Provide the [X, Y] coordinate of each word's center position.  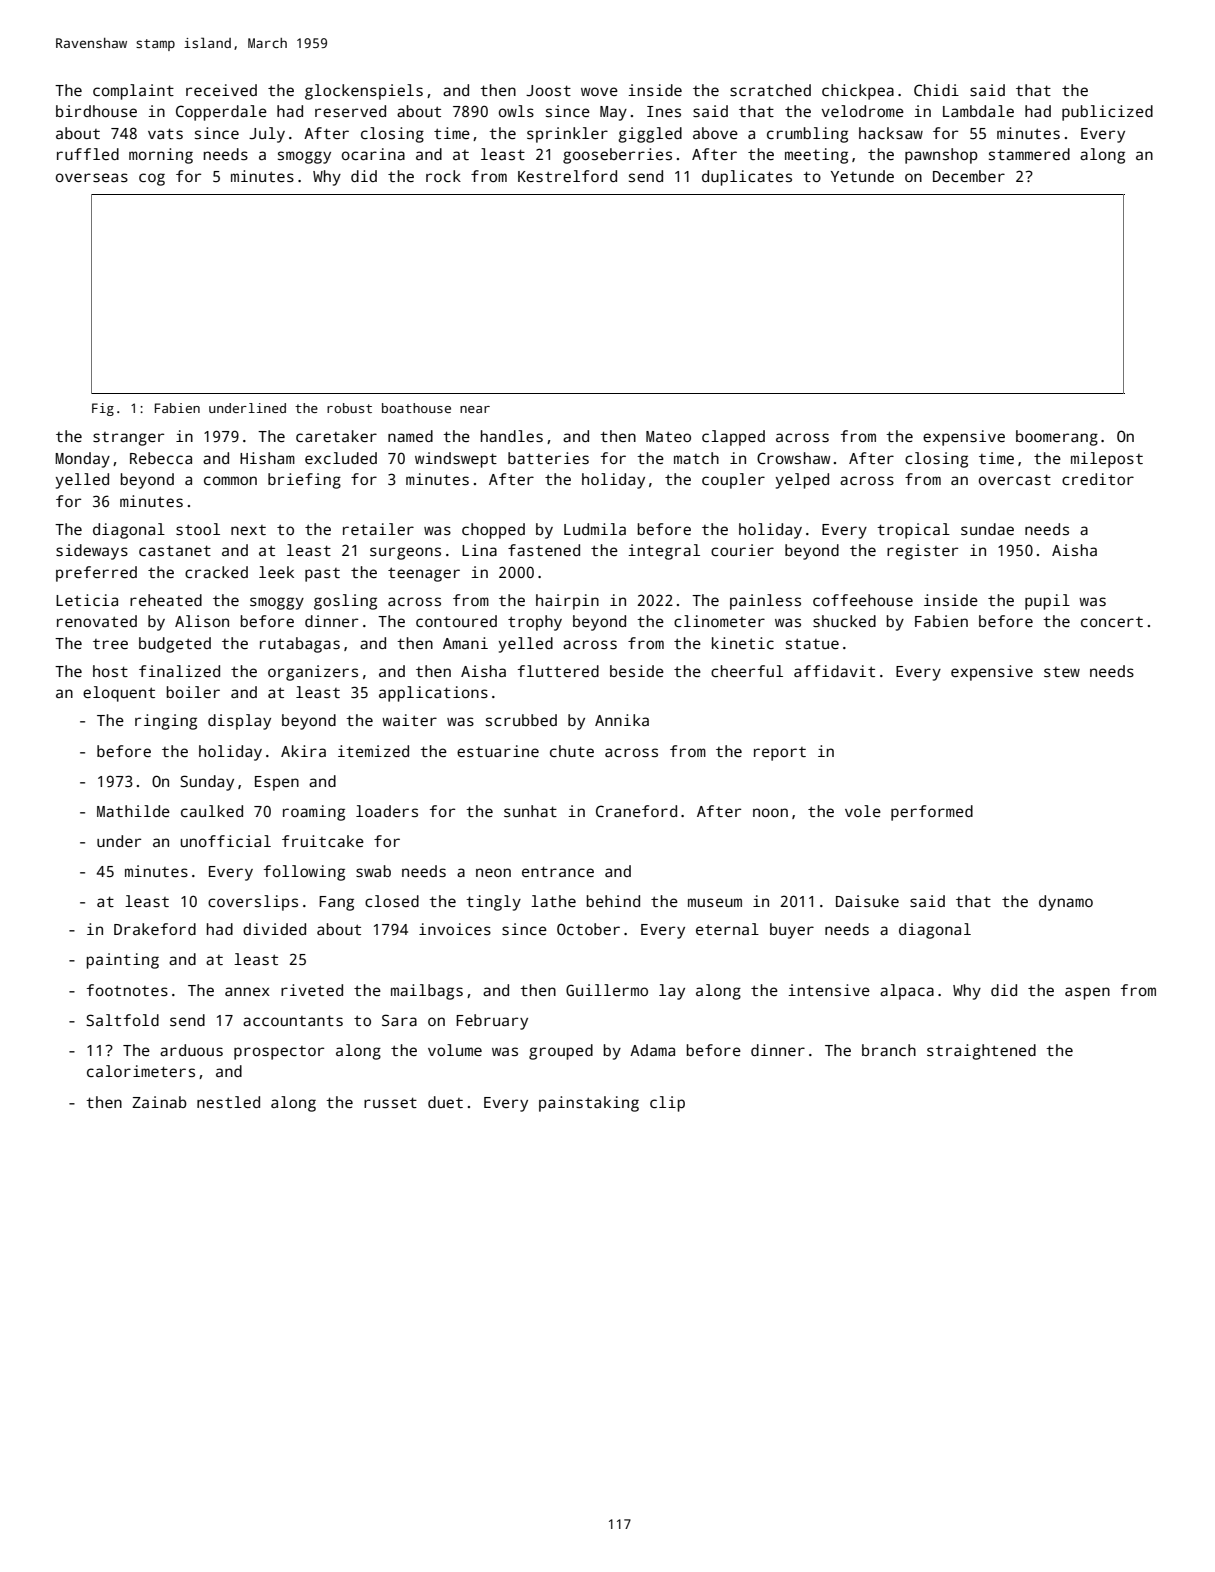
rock [443, 176]
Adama [652, 1050]
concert [1112, 622]
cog [152, 179]
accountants [293, 1020]
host [110, 671]
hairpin [567, 602]
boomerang [1057, 438]
